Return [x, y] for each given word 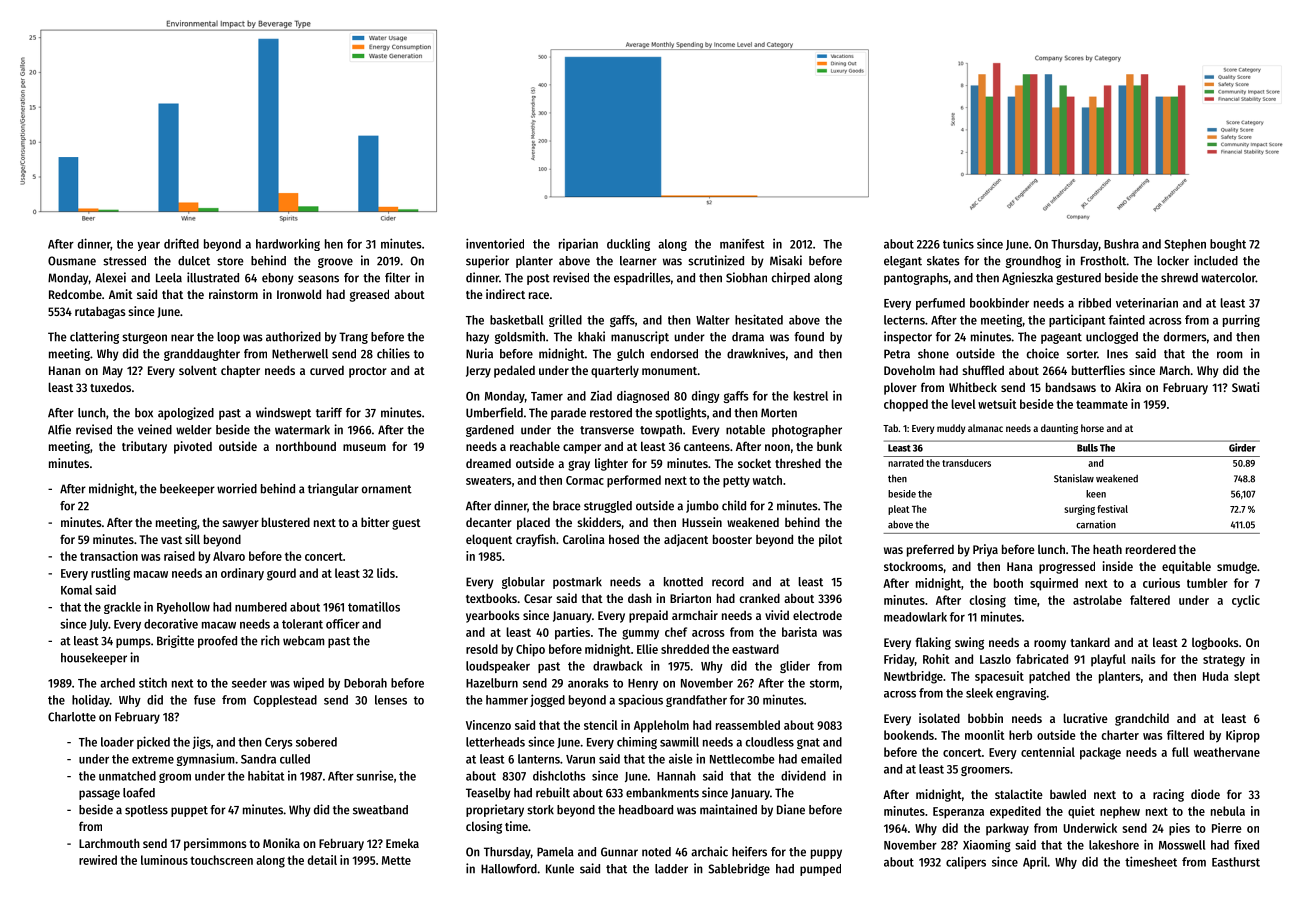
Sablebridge [739, 869]
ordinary [242, 574]
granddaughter [202, 355]
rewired [98, 860]
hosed [624, 539]
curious [1161, 583]
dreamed [488, 463]
